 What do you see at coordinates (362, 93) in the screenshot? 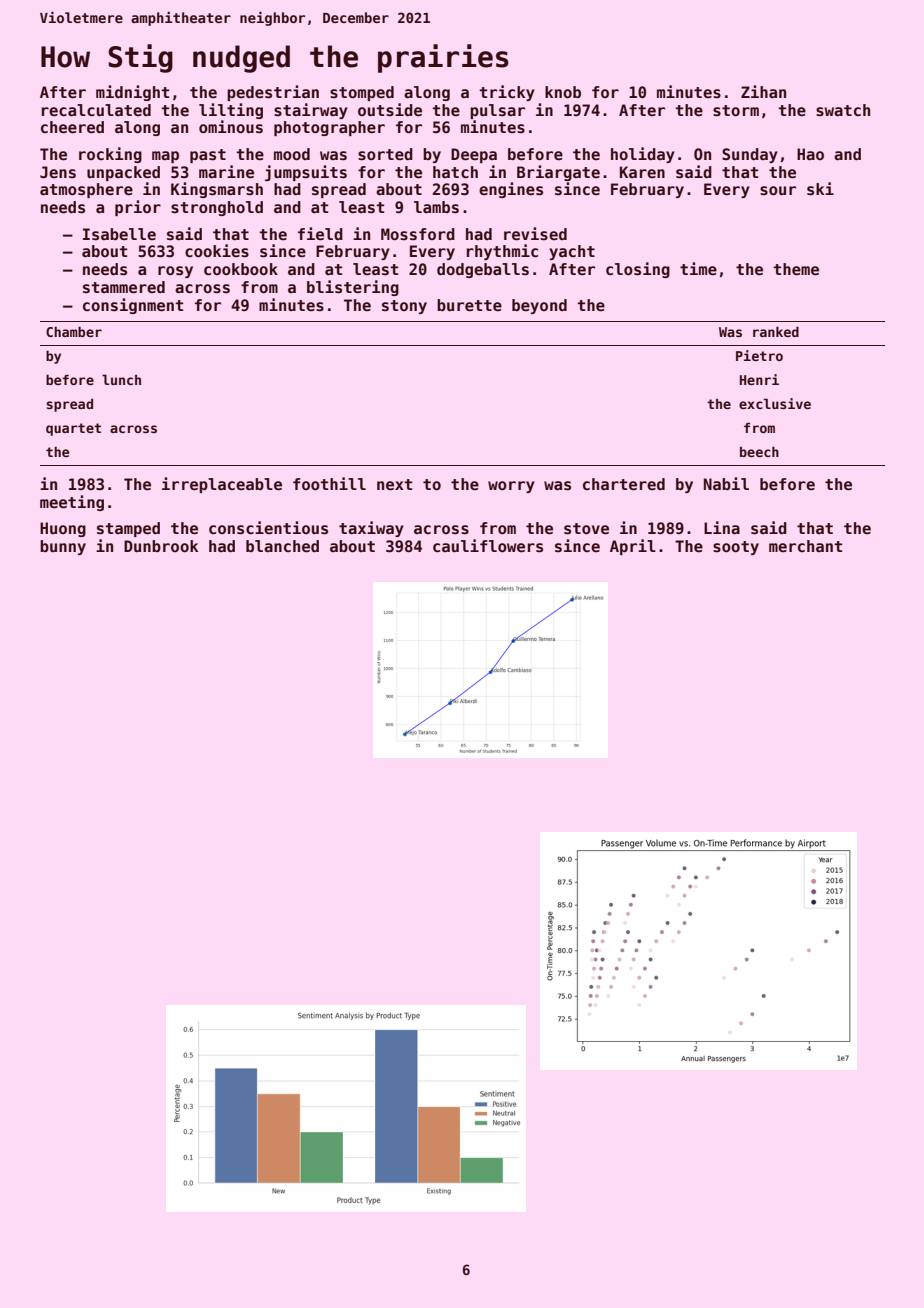
I see `stomped` at bounding box center [362, 93].
